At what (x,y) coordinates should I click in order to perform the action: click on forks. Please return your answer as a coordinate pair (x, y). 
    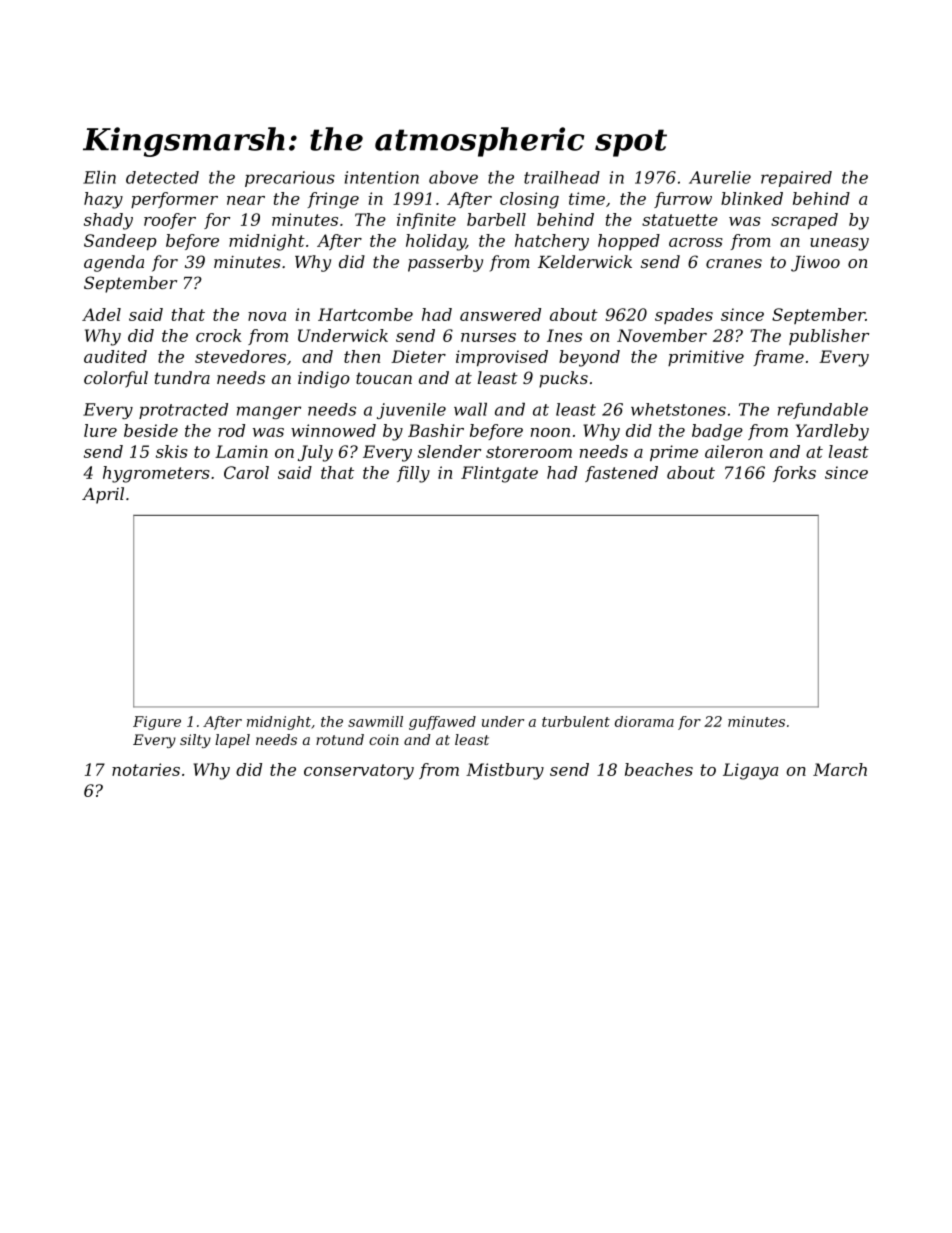
    Looking at the image, I should click on (794, 474).
